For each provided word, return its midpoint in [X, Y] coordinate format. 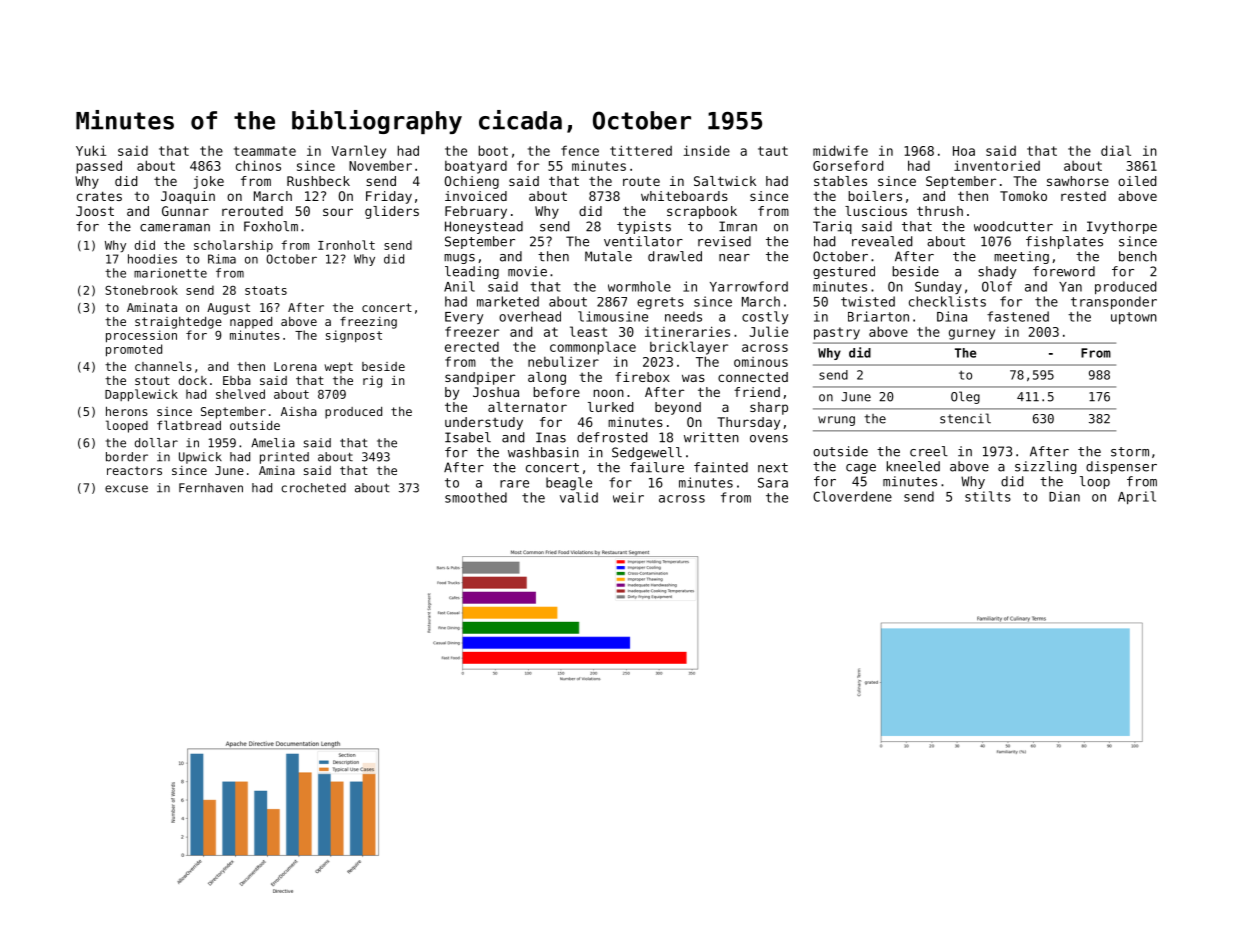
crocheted [313, 488]
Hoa [964, 151]
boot [493, 150]
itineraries [687, 331]
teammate [265, 151]
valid [579, 497]
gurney [972, 334]
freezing [368, 323]
